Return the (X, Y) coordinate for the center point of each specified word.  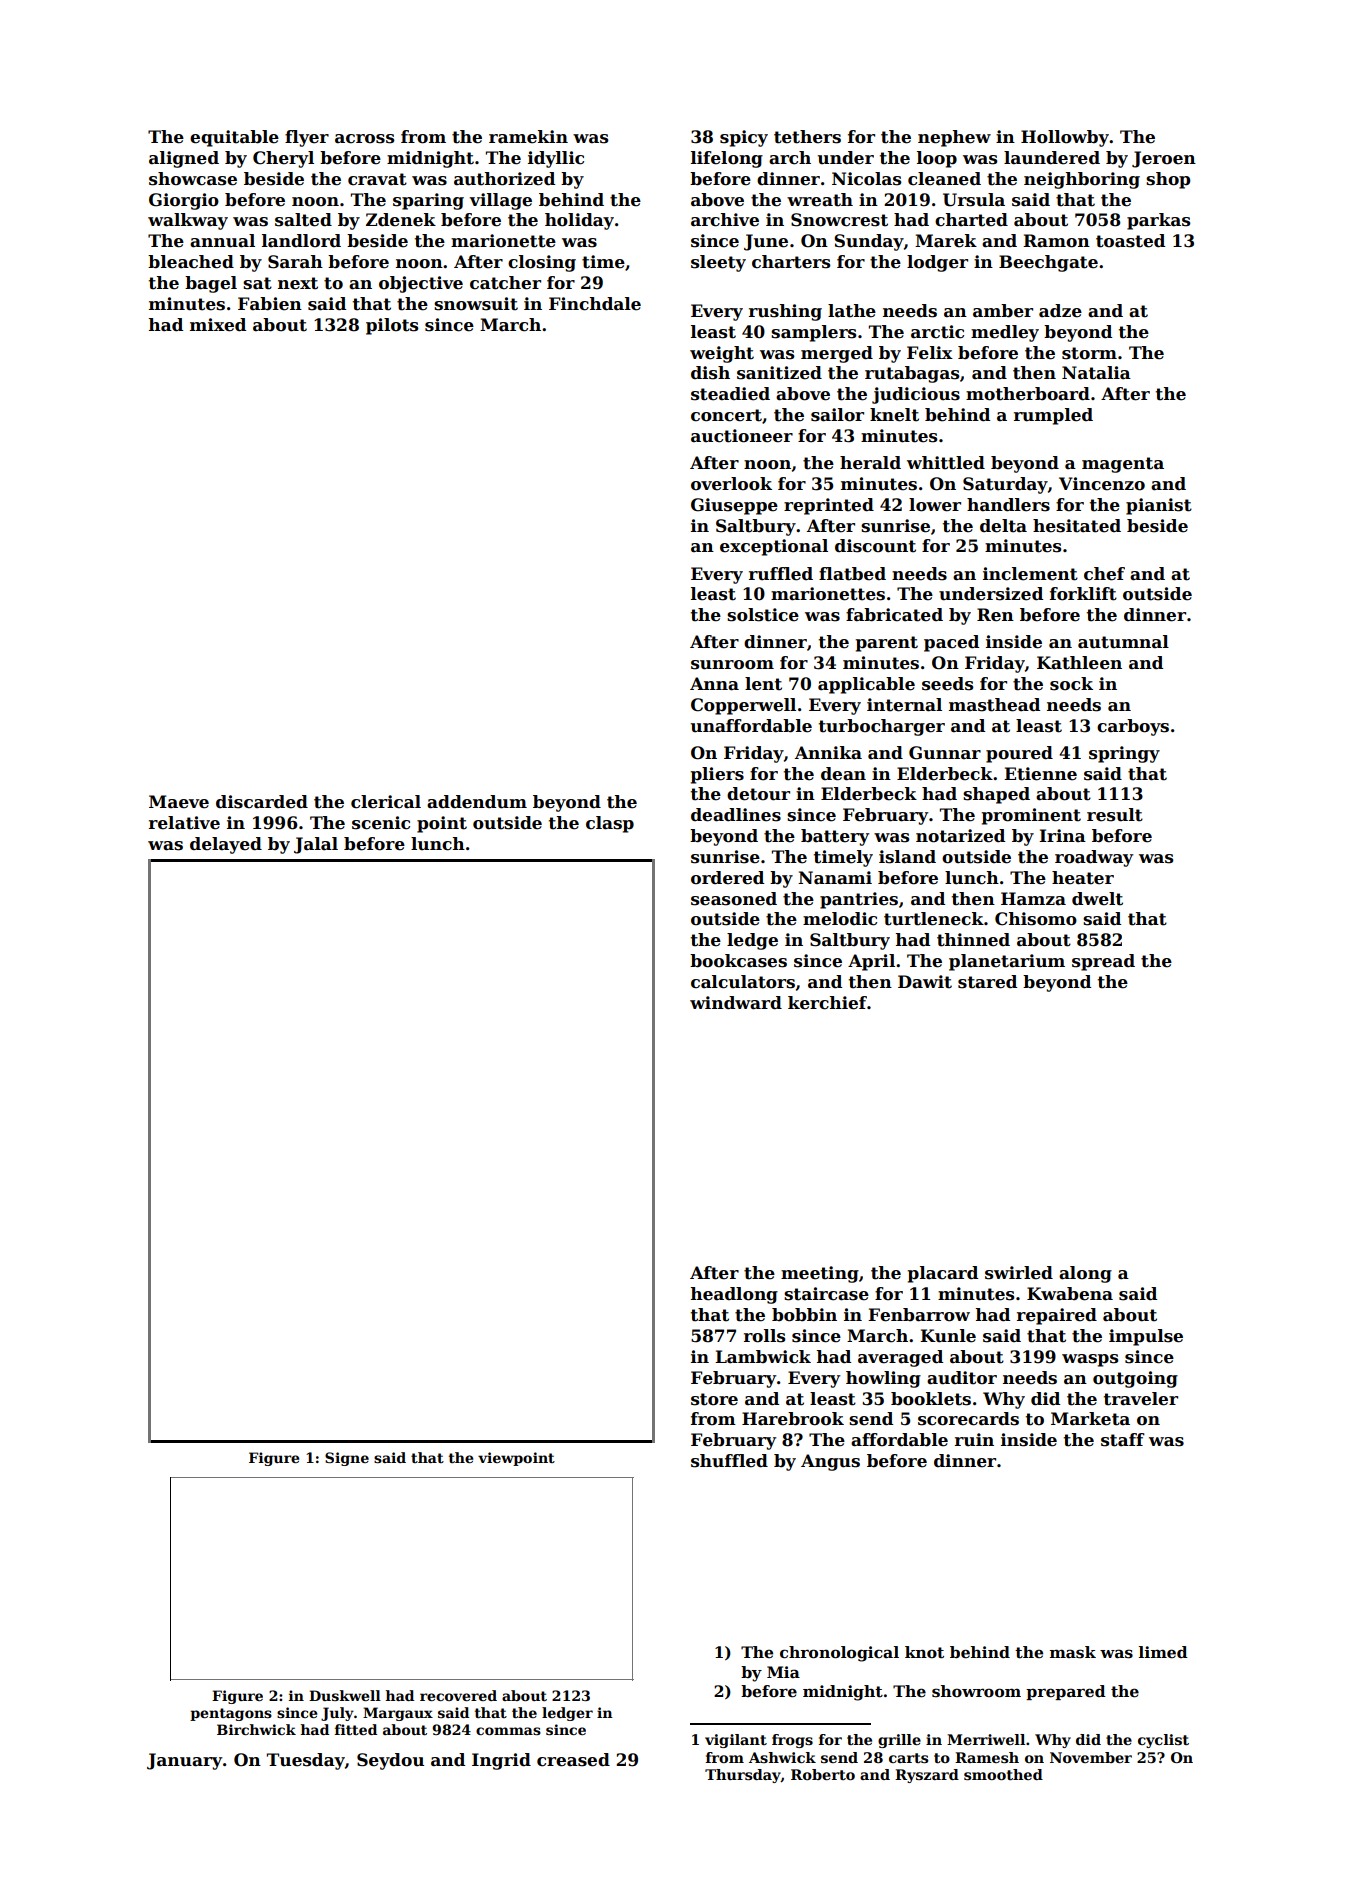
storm (1089, 353)
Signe (347, 1459)
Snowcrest (839, 220)
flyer (307, 138)
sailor (837, 415)
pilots (392, 326)
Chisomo (1036, 919)
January (184, 1761)
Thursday (743, 1776)
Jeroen (1164, 159)
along (1085, 1274)
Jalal (316, 845)
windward (736, 1003)
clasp (610, 824)
